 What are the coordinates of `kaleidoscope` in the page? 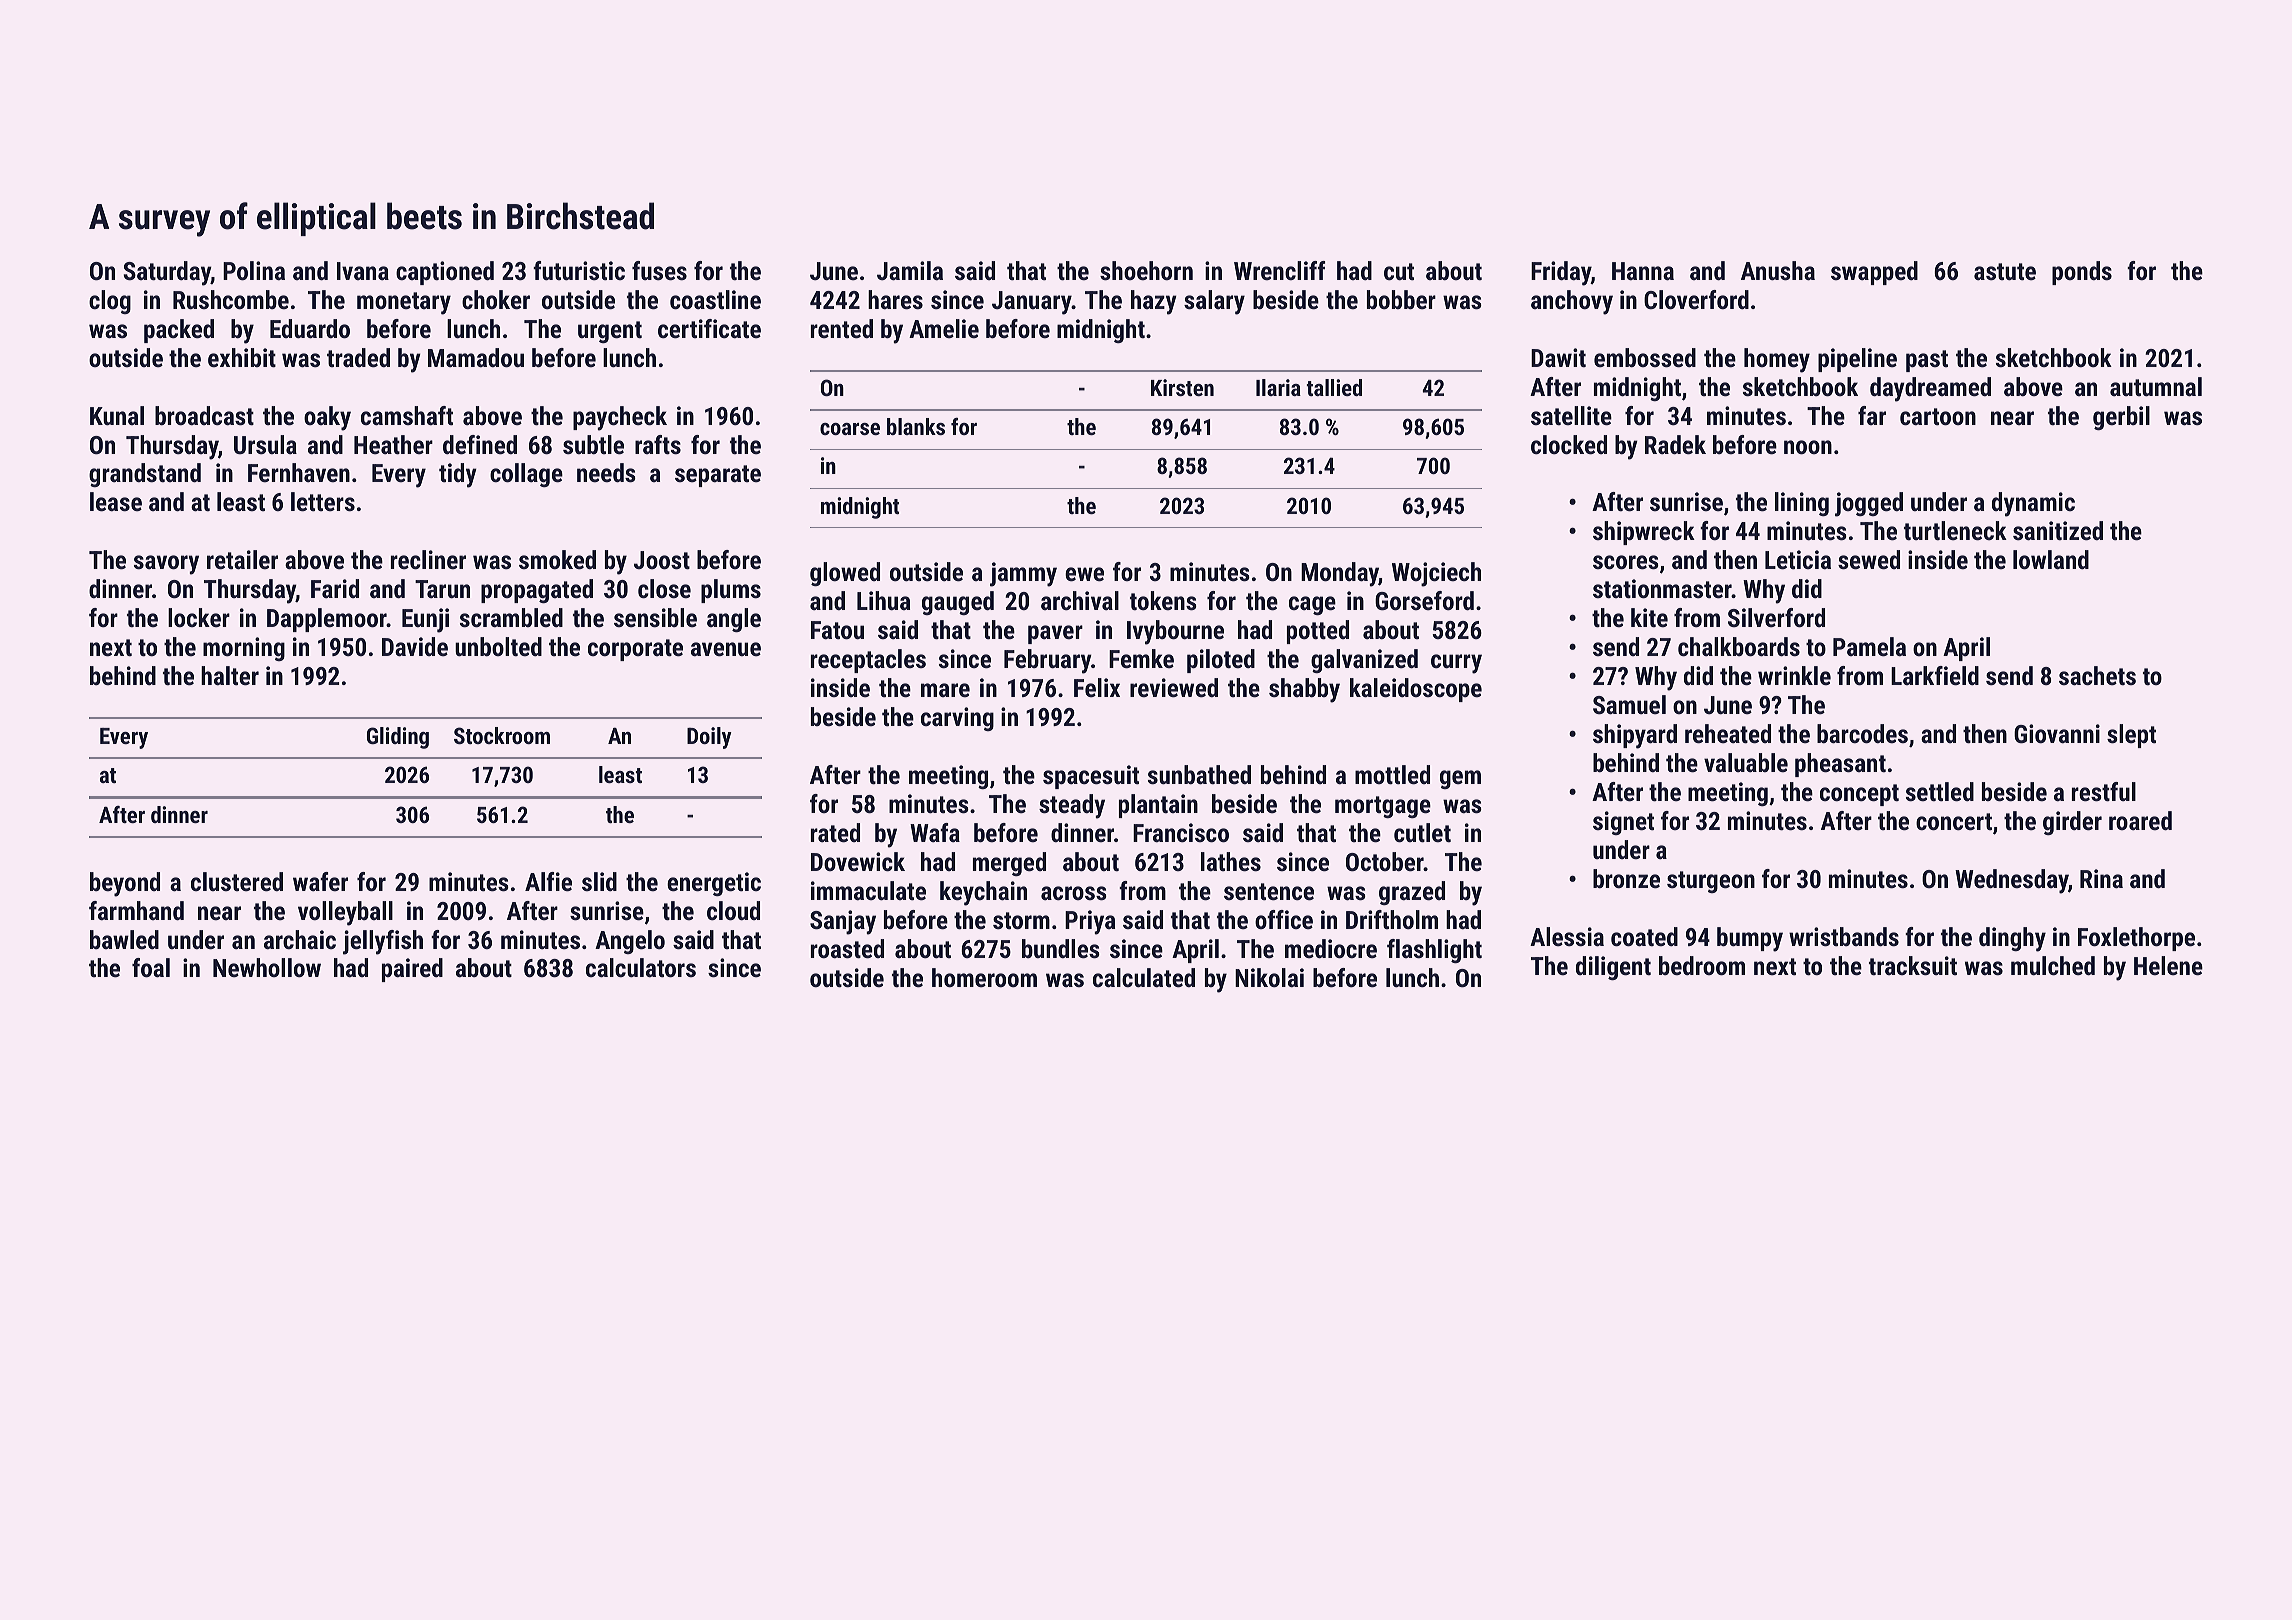 It's located at (1416, 690).
